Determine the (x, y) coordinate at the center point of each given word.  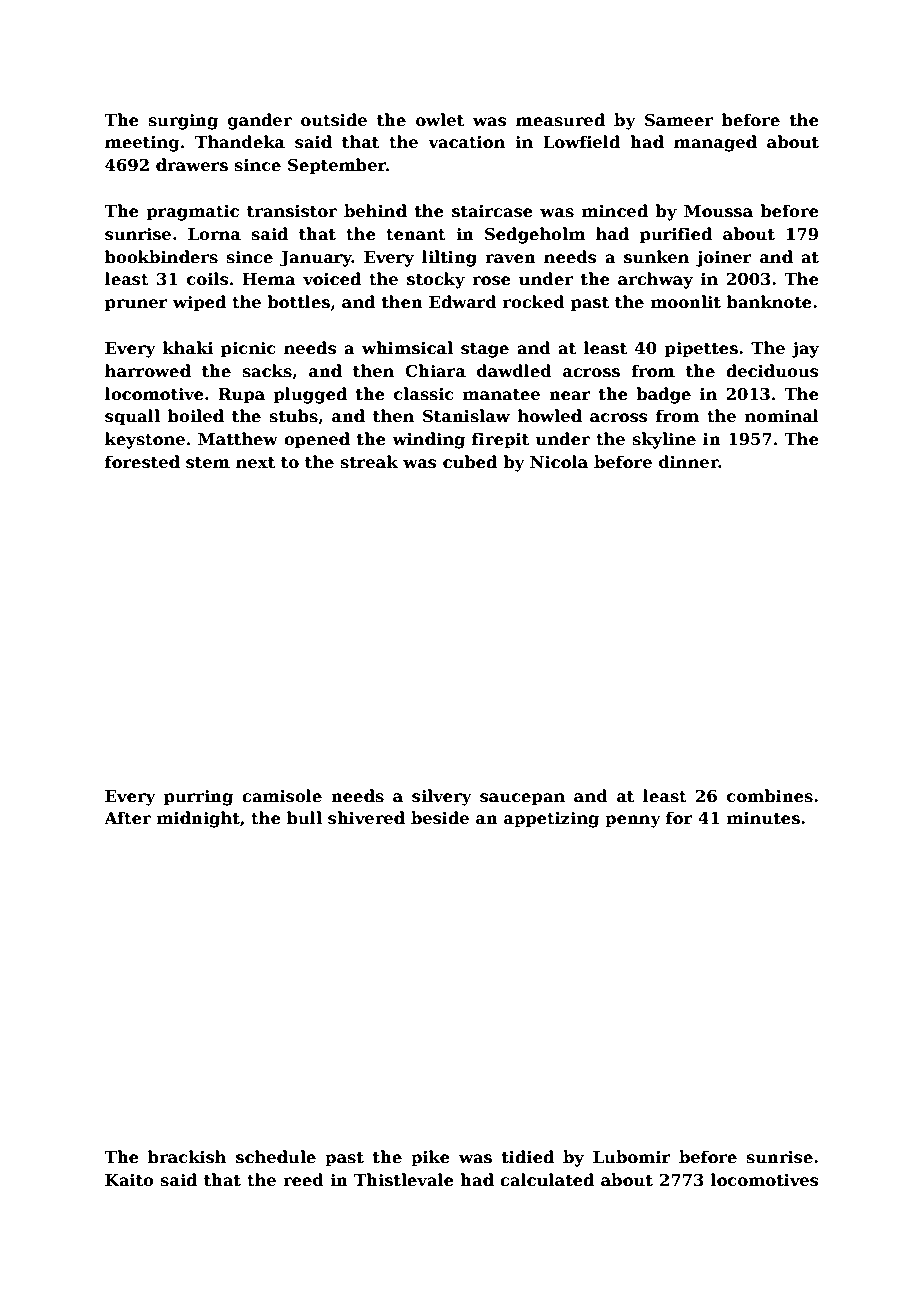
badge (663, 395)
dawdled (514, 371)
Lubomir (632, 1157)
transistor (292, 211)
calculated (547, 1180)
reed (303, 1180)
